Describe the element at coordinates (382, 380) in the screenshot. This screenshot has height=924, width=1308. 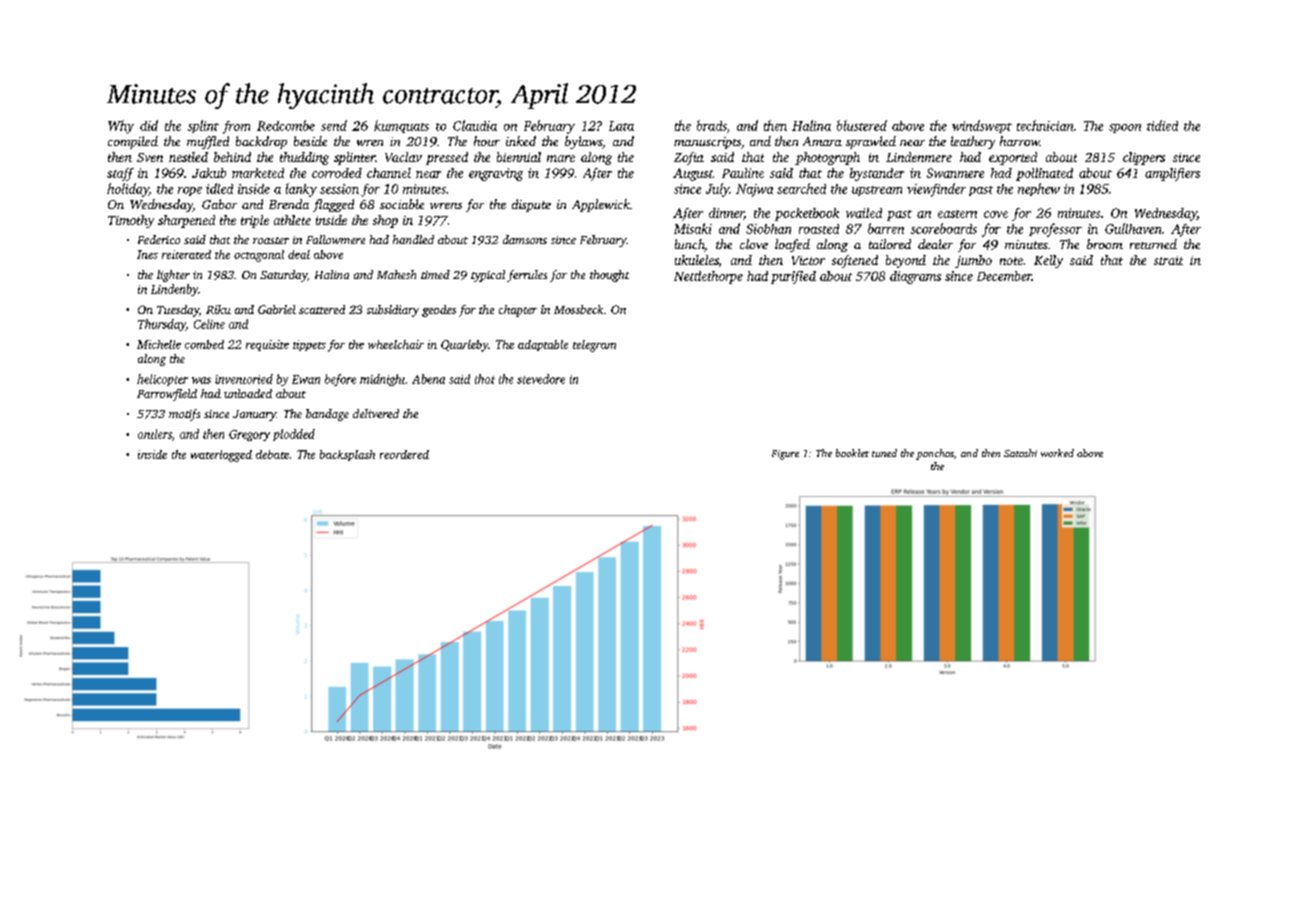
I see `midnight` at that location.
